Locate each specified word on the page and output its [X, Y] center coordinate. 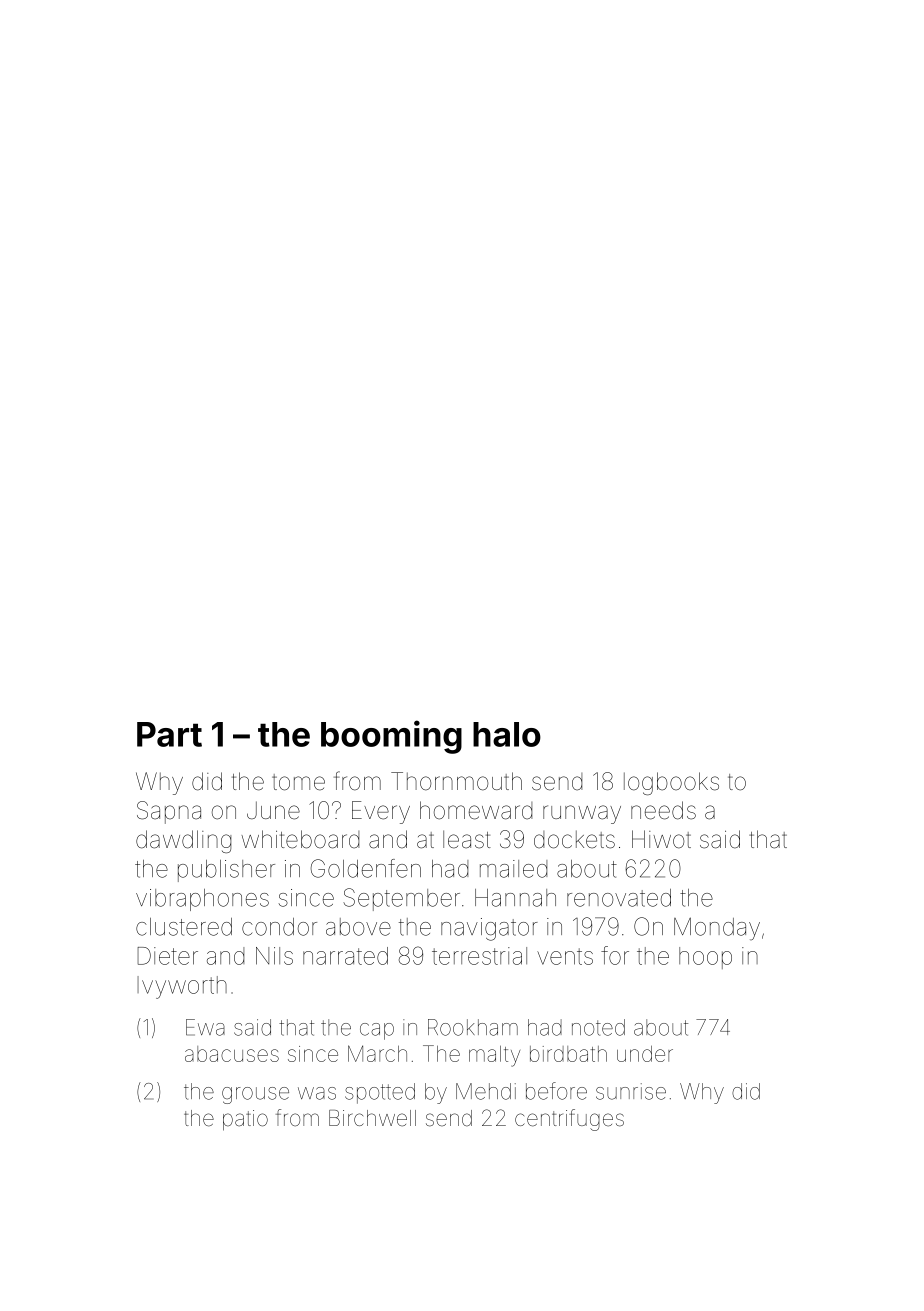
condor [279, 927]
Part [169, 734]
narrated [345, 956]
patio [245, 1120]
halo [507, 734]
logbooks [671, 783]
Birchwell [372, 1118]
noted [598, 1027]
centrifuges [569, 1120]
